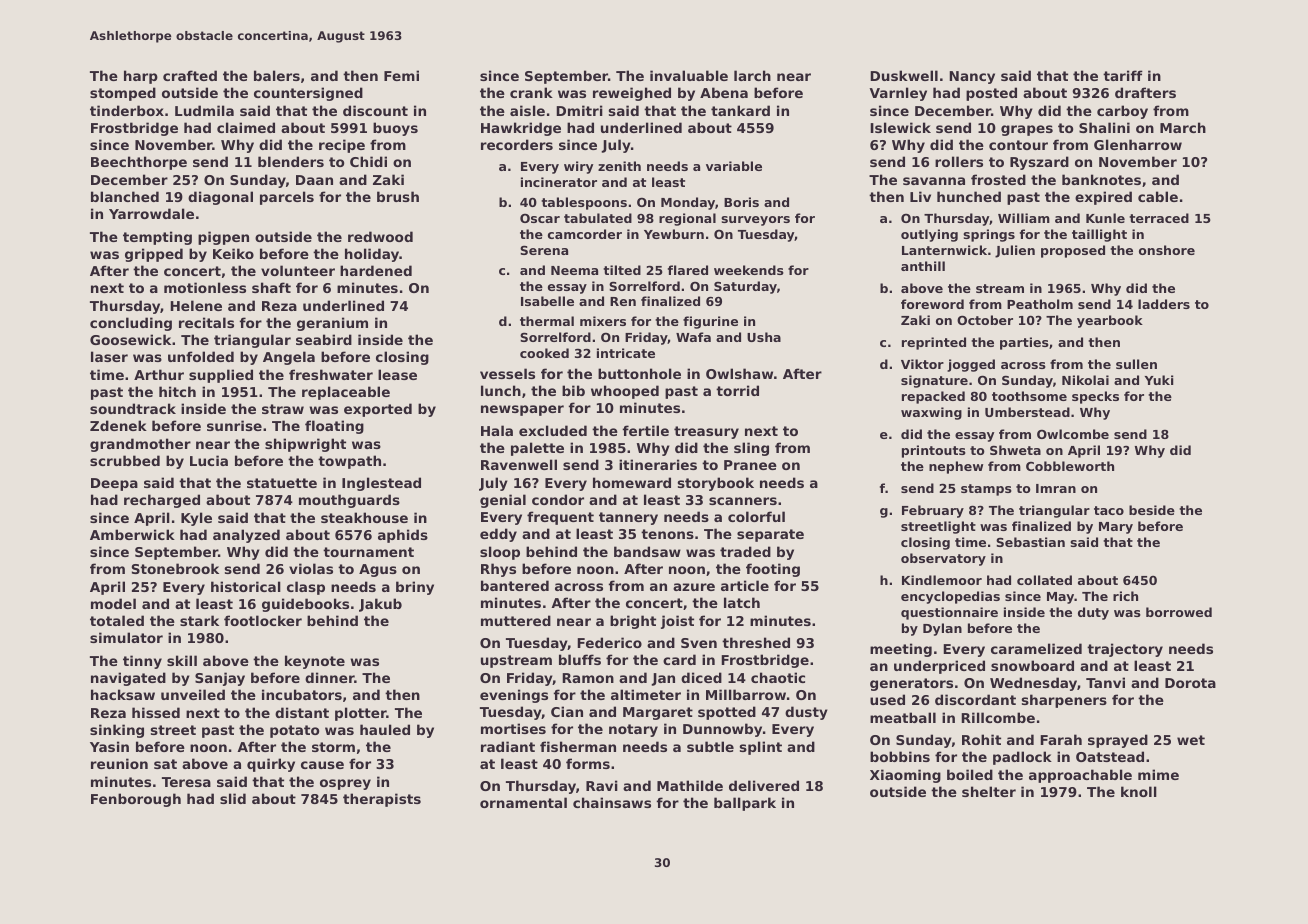 This image has width=1308, height=924. I want to click on Isabelle, so click(547, 301).
